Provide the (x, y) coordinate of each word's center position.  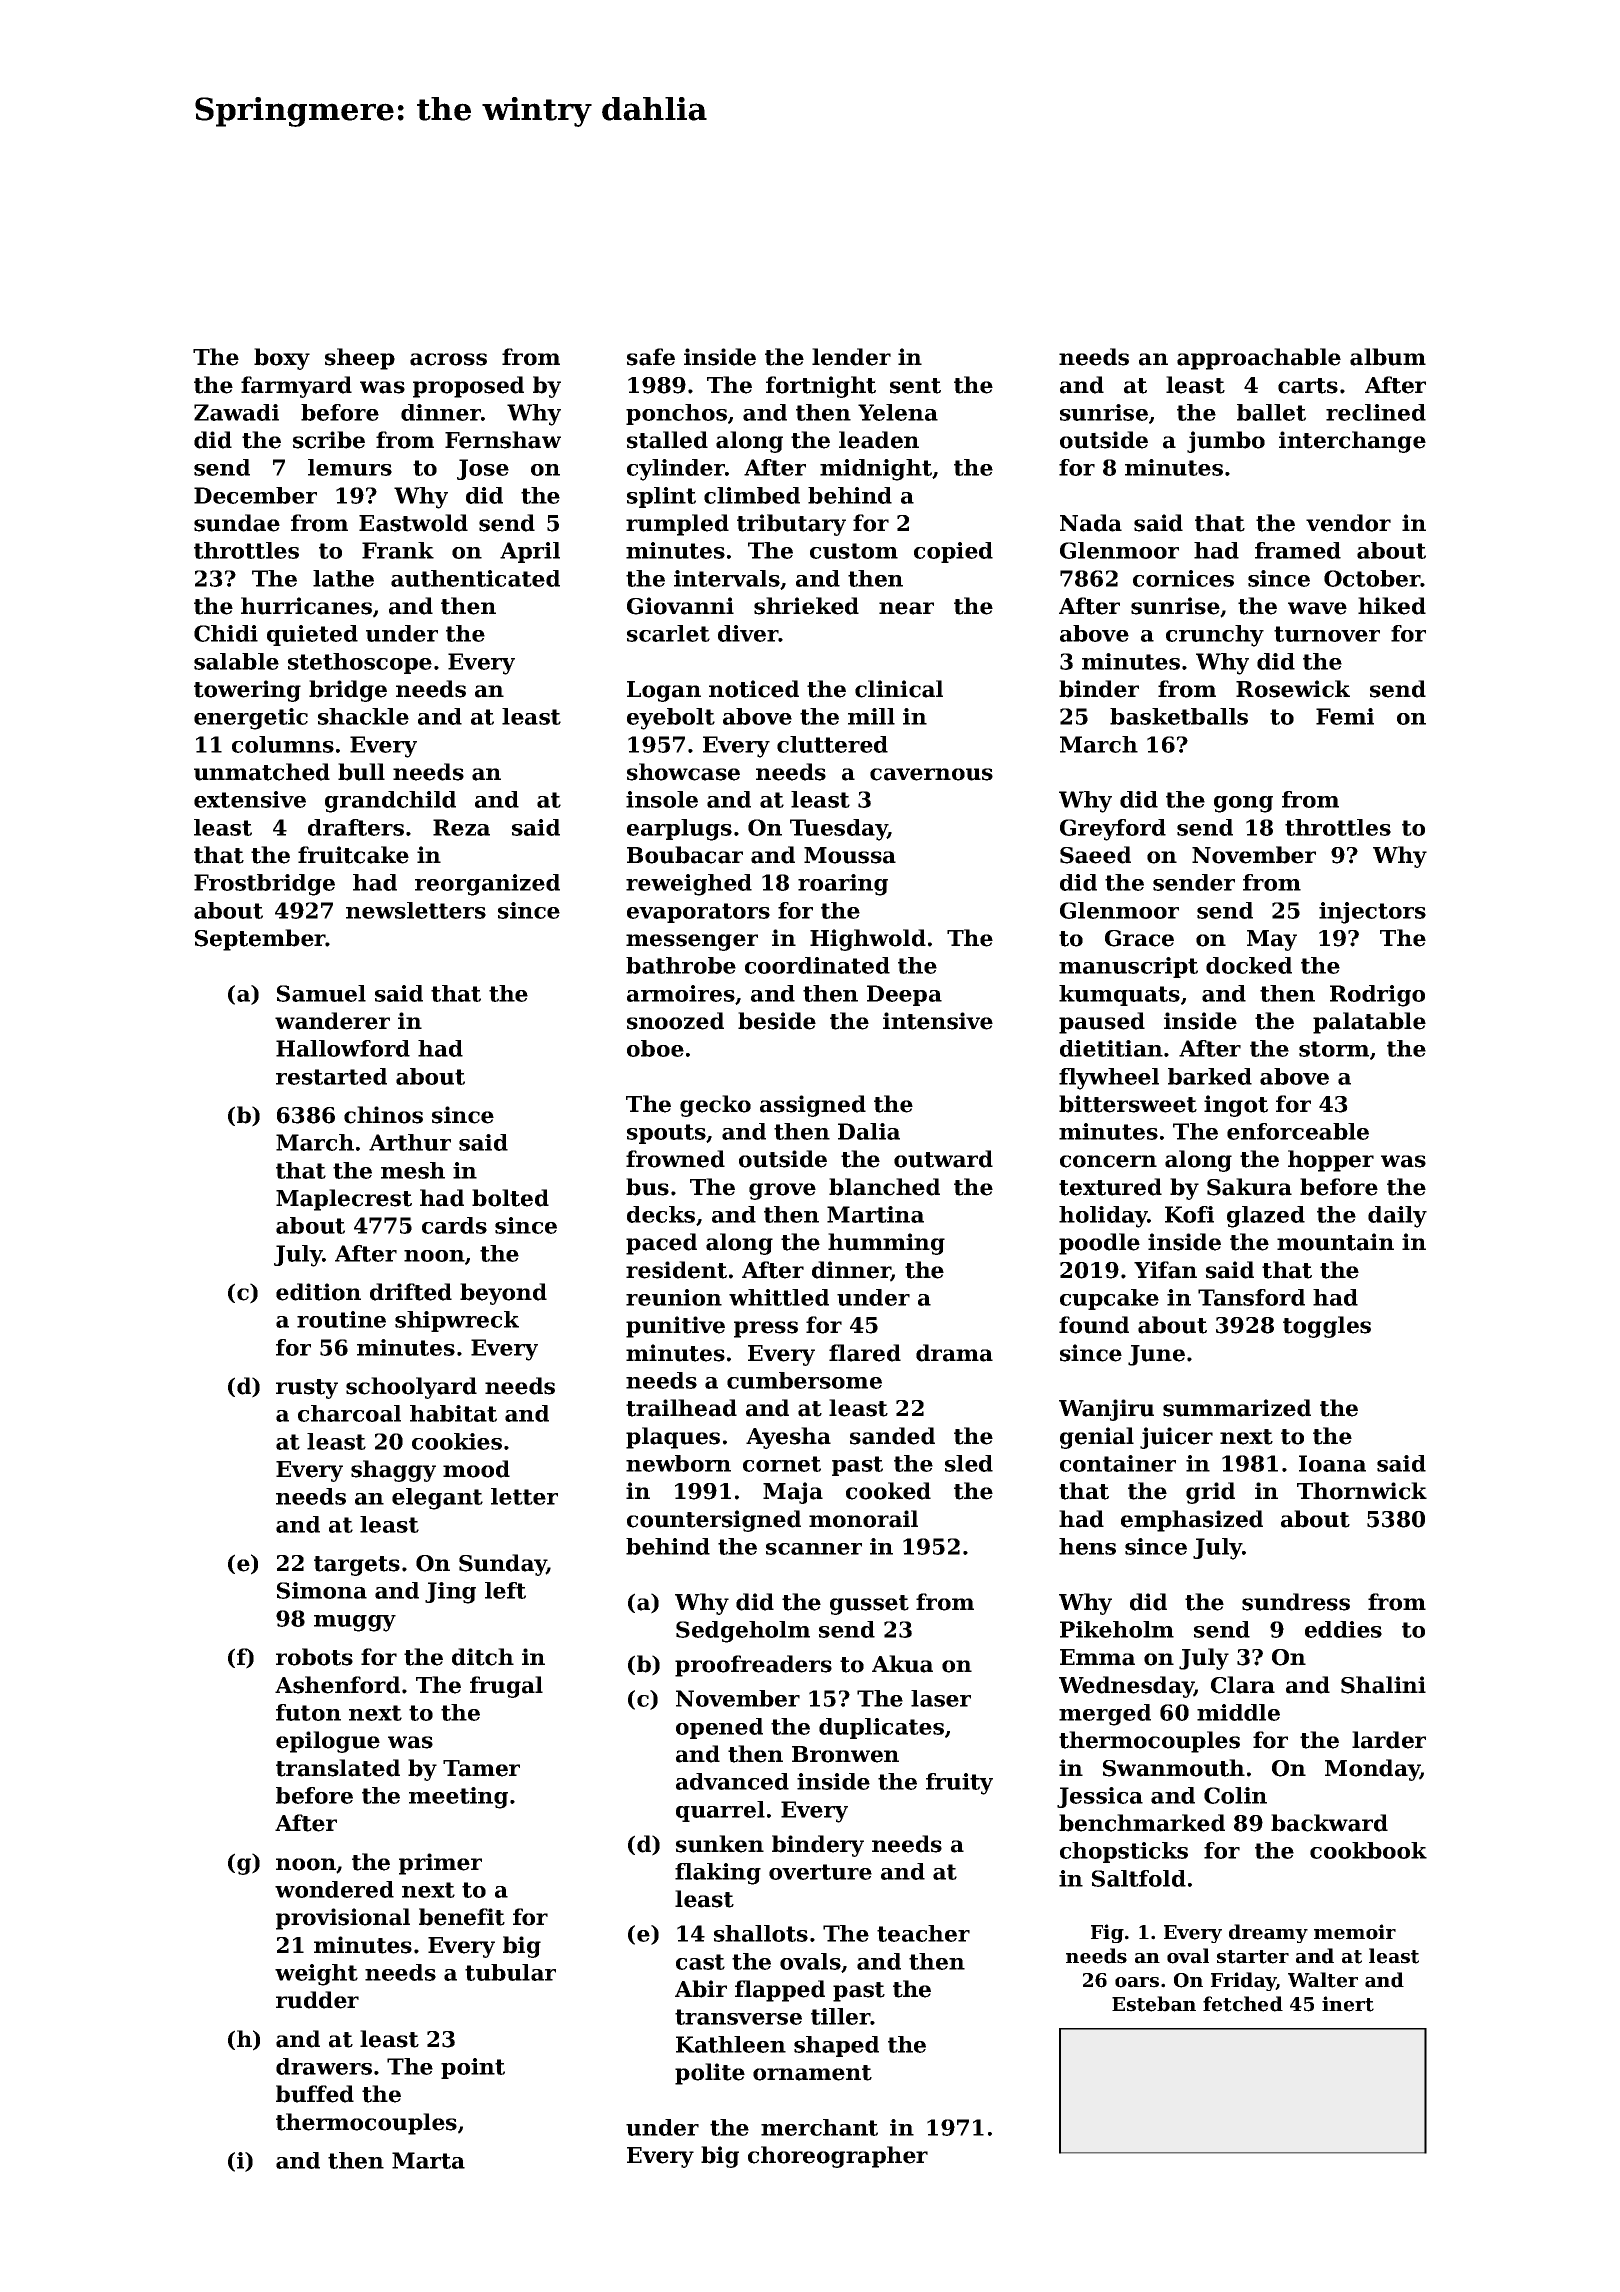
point (473, 2068)
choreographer (838, 2157)
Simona (322, 1590)
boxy (282, 359)
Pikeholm (1117, 1629)
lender (851, 357)
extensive (250, 799)
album (1388, 357)
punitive (675, 1327)
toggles (1327, 1327)
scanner (814, 1549)
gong (1243, 804)
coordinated (817, 965)
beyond (503, 1294)
